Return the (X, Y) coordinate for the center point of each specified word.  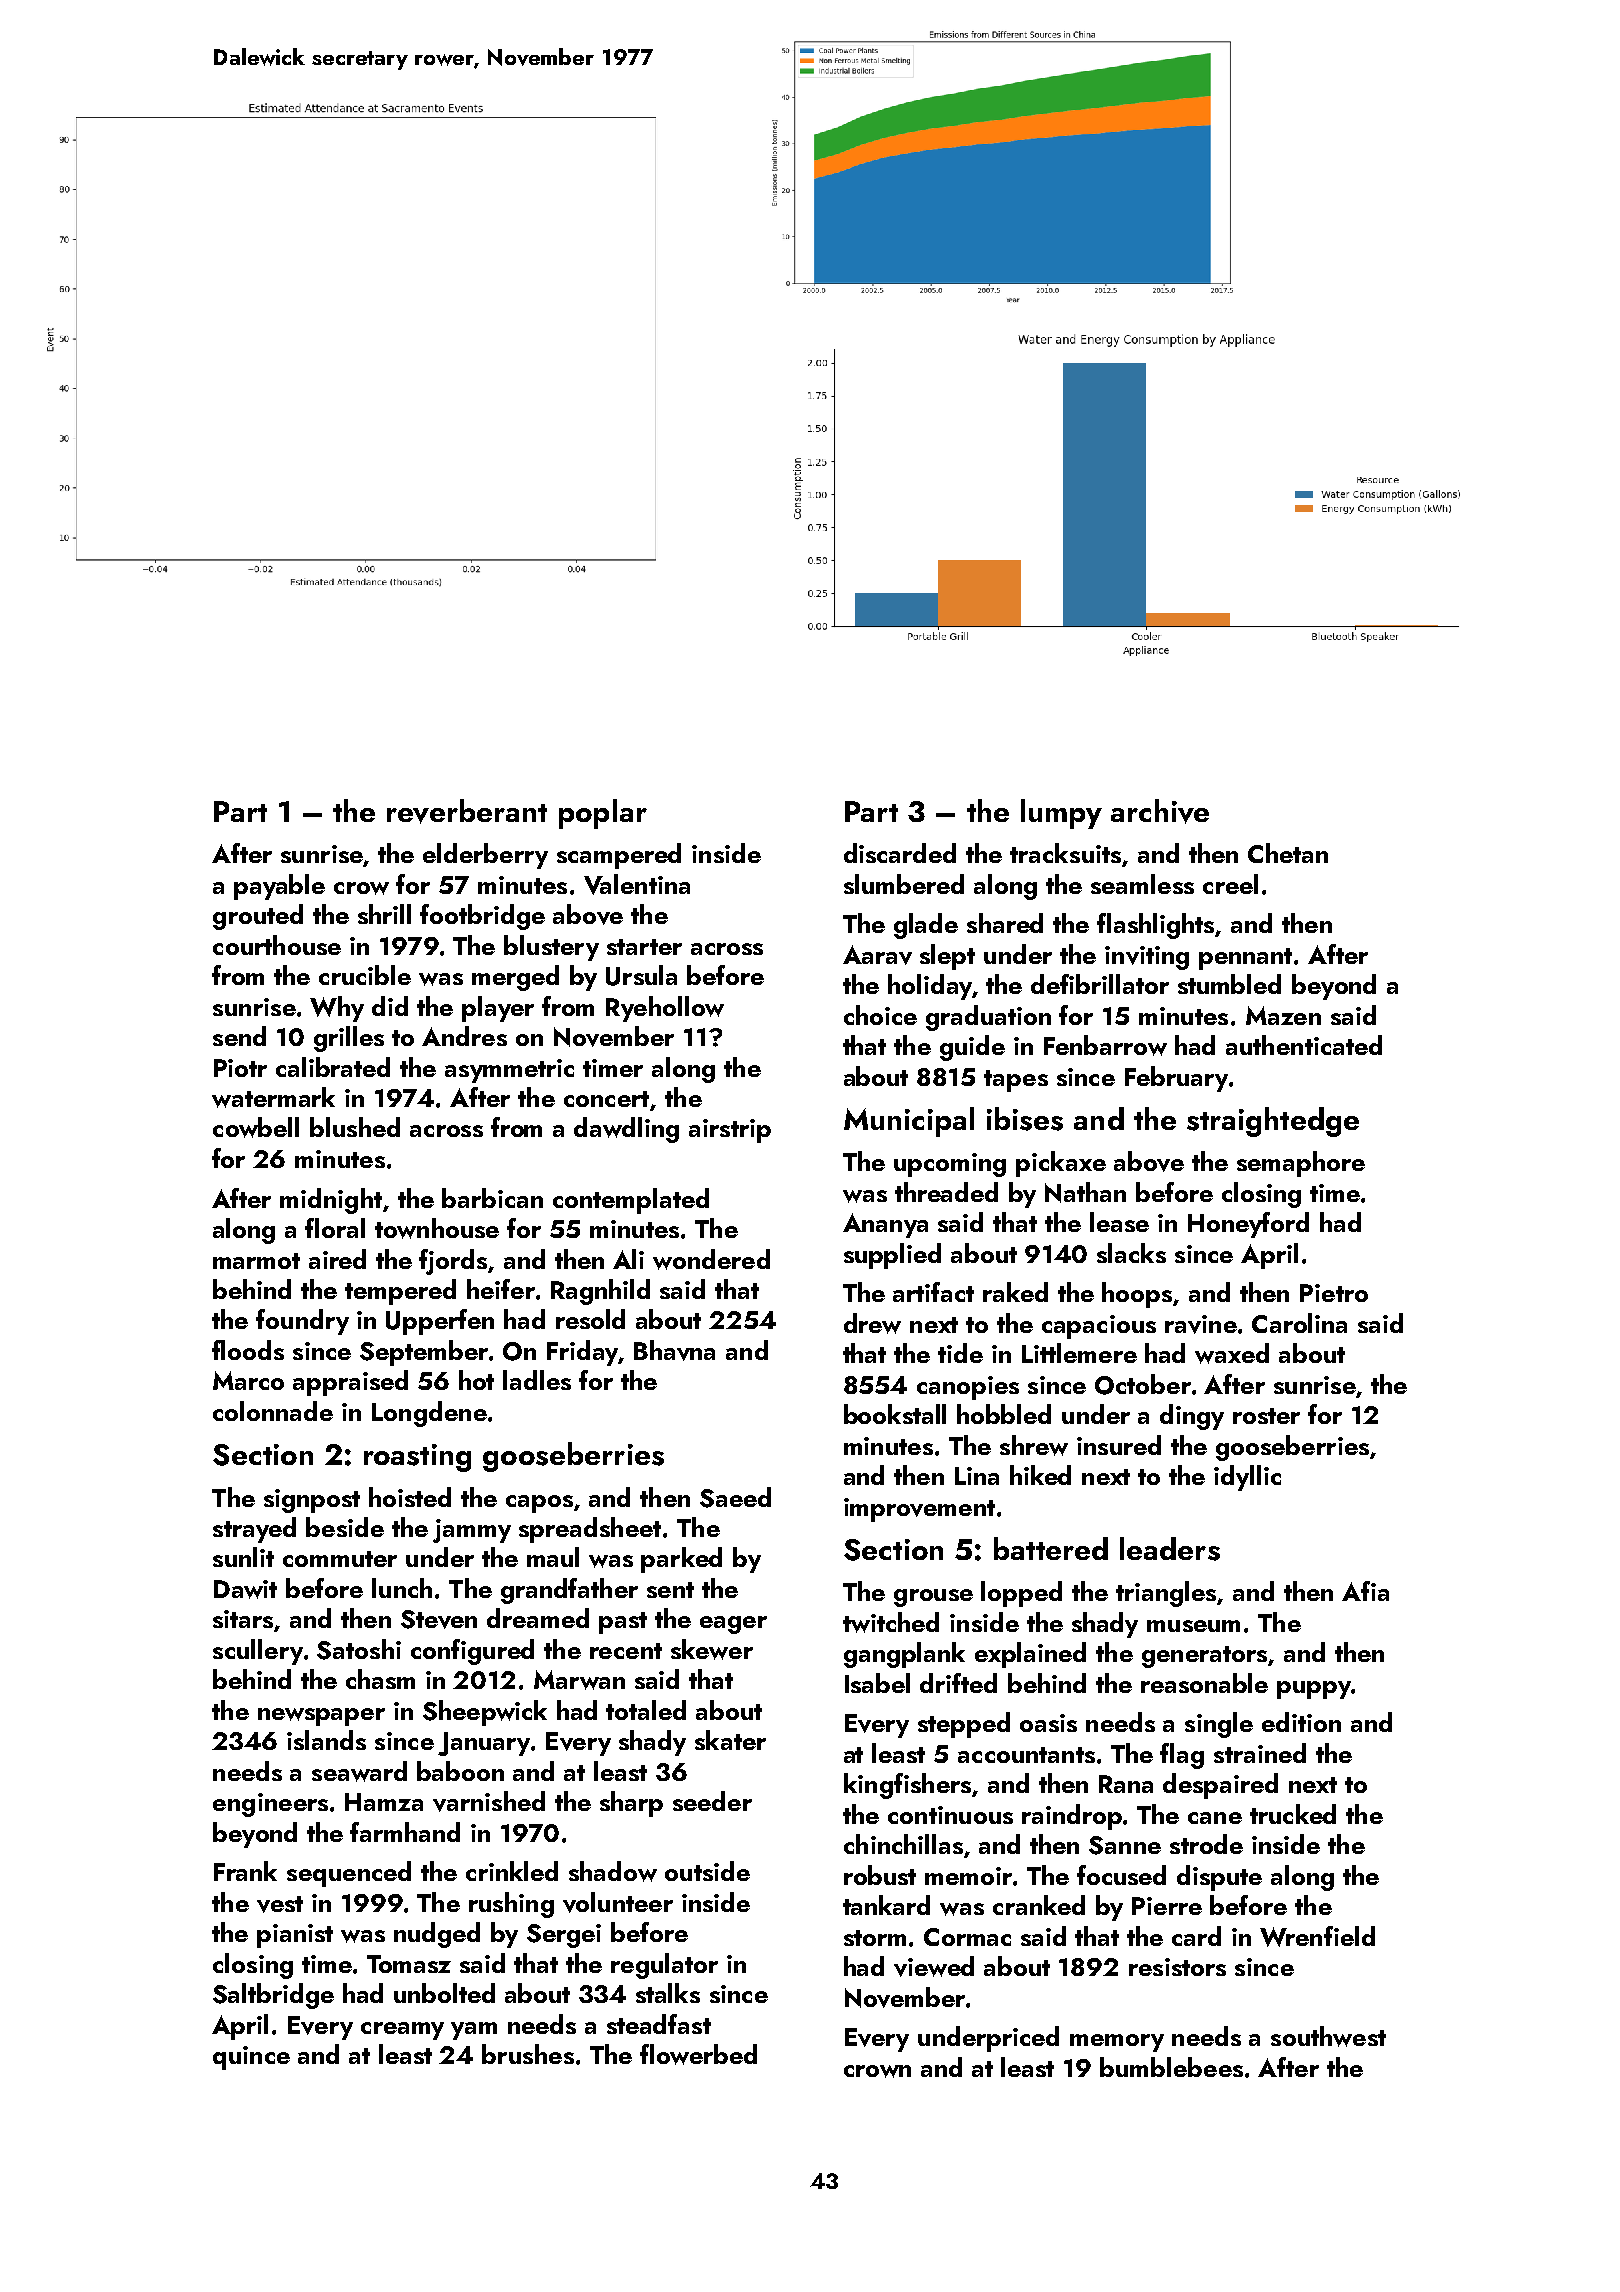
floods (248, 1350)
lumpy (1061, 814)
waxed (1232, 1353)
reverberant (467, 811)
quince (251, 2058)
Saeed (735, 1497)
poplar (603, 814)
